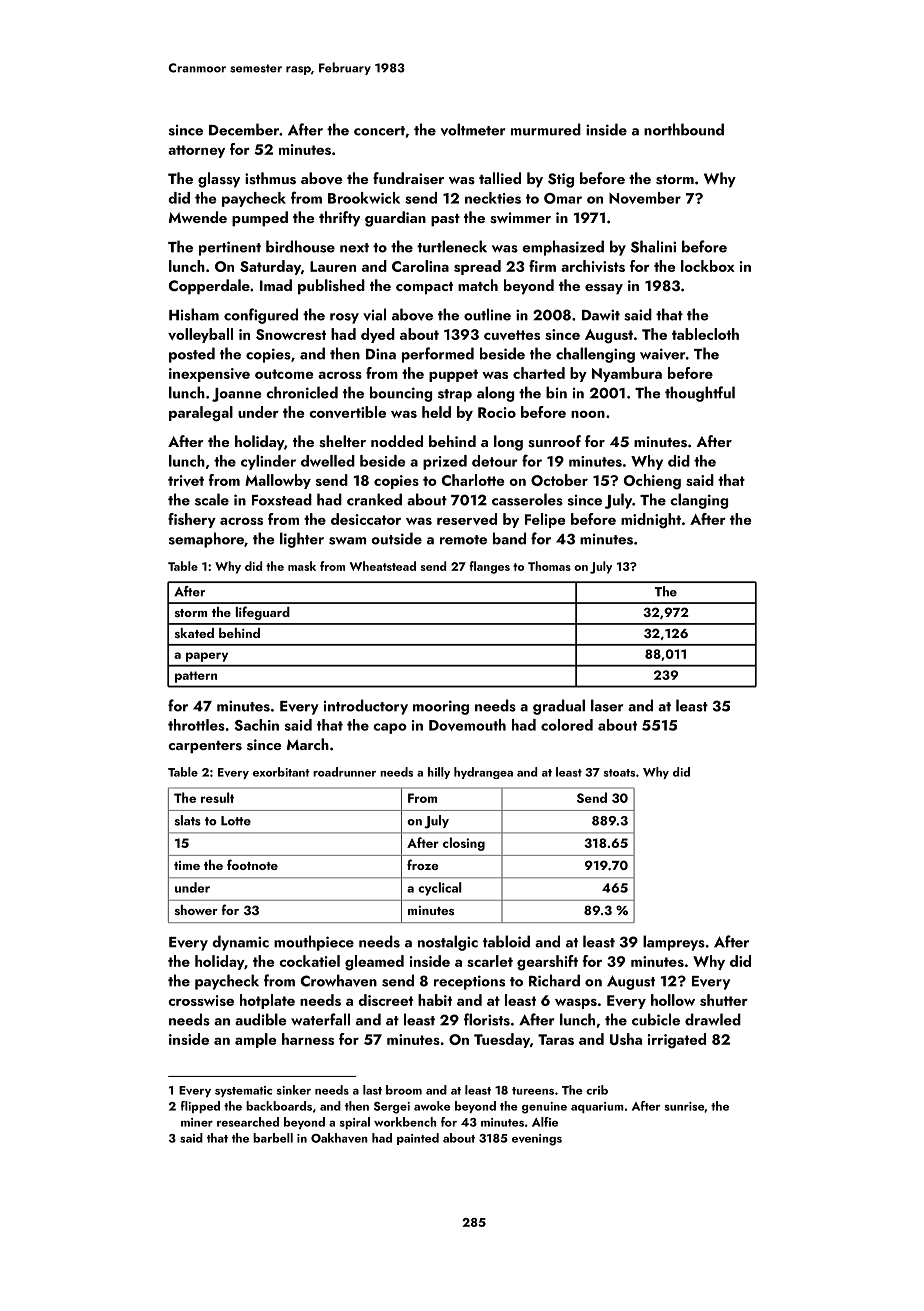 The width and height of the screenshot is (924, 1311). What do you see at coordinates (408, 178) in the screenshot?
I see `fundraiser` at bounding box center [408, 178].
